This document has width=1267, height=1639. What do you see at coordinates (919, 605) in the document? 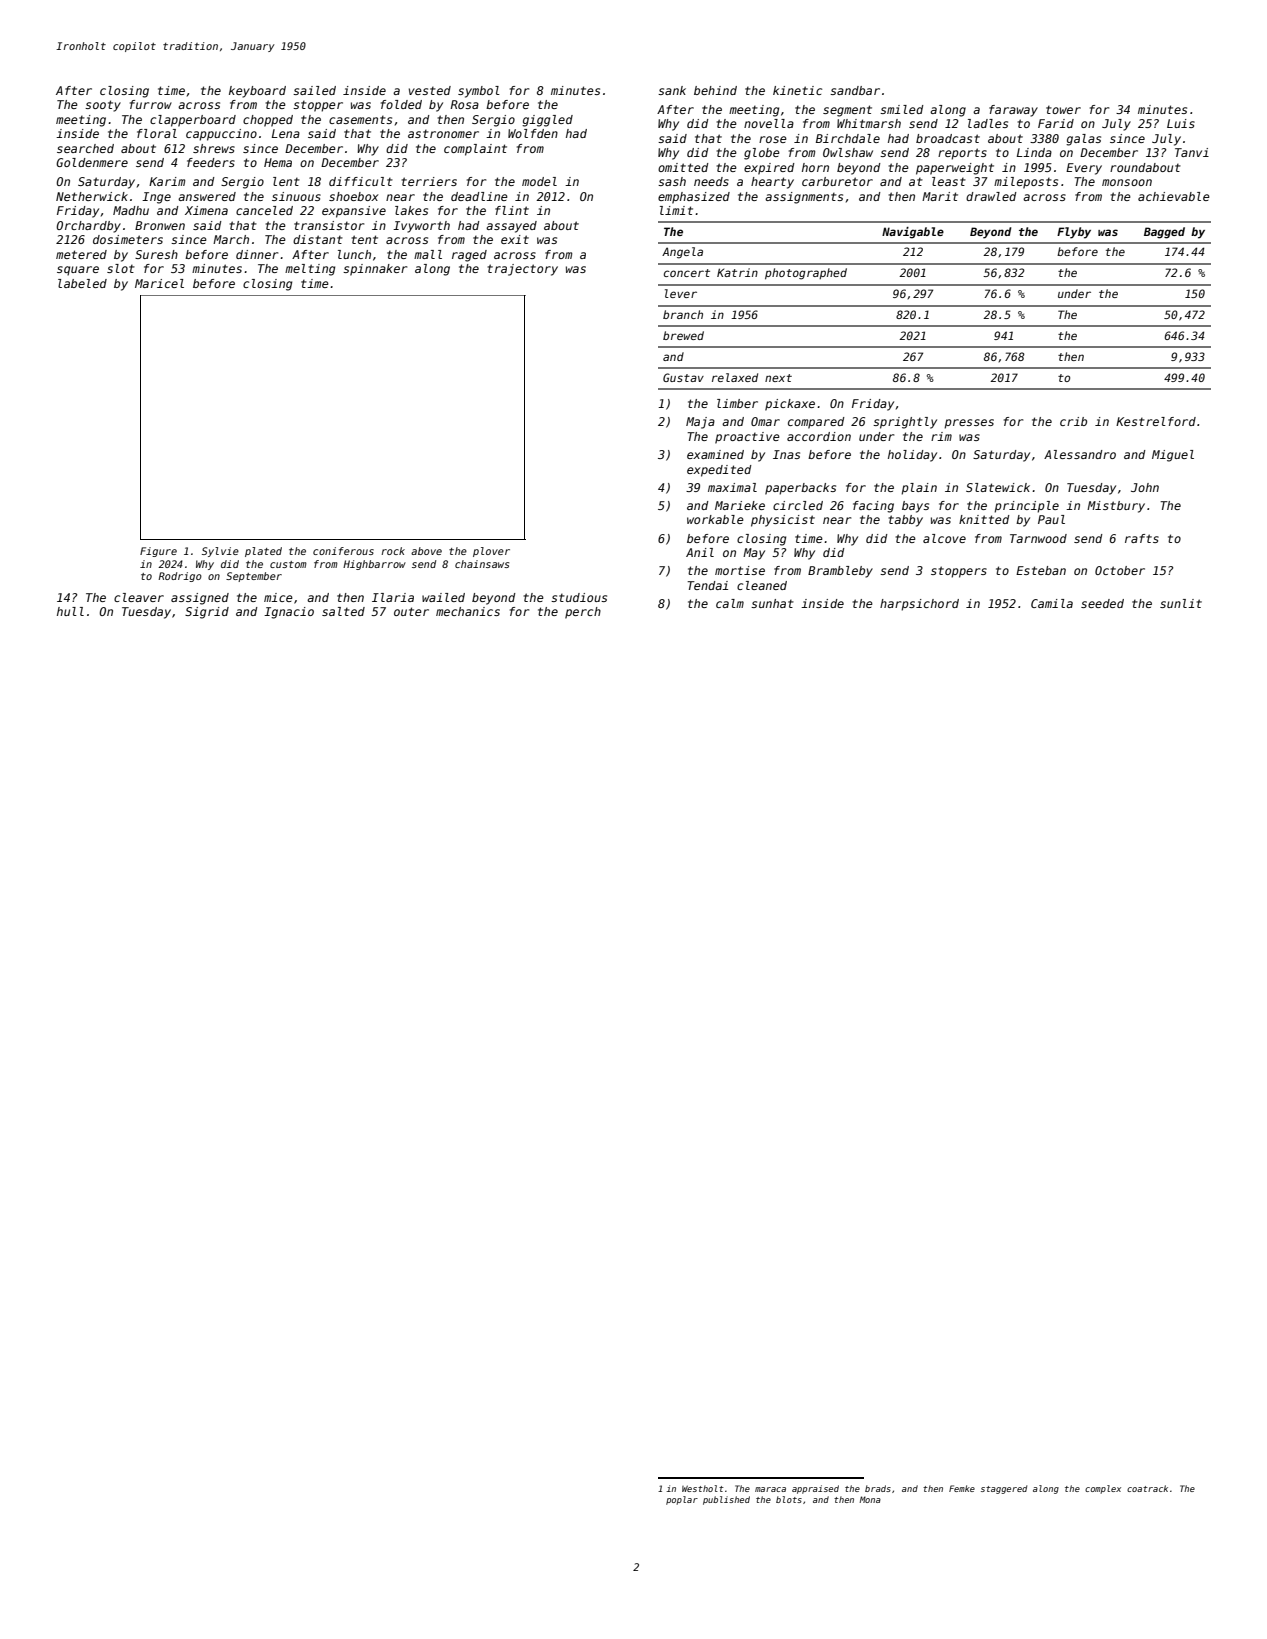
I see `harpsichord` at bounding box center [919, 605].
